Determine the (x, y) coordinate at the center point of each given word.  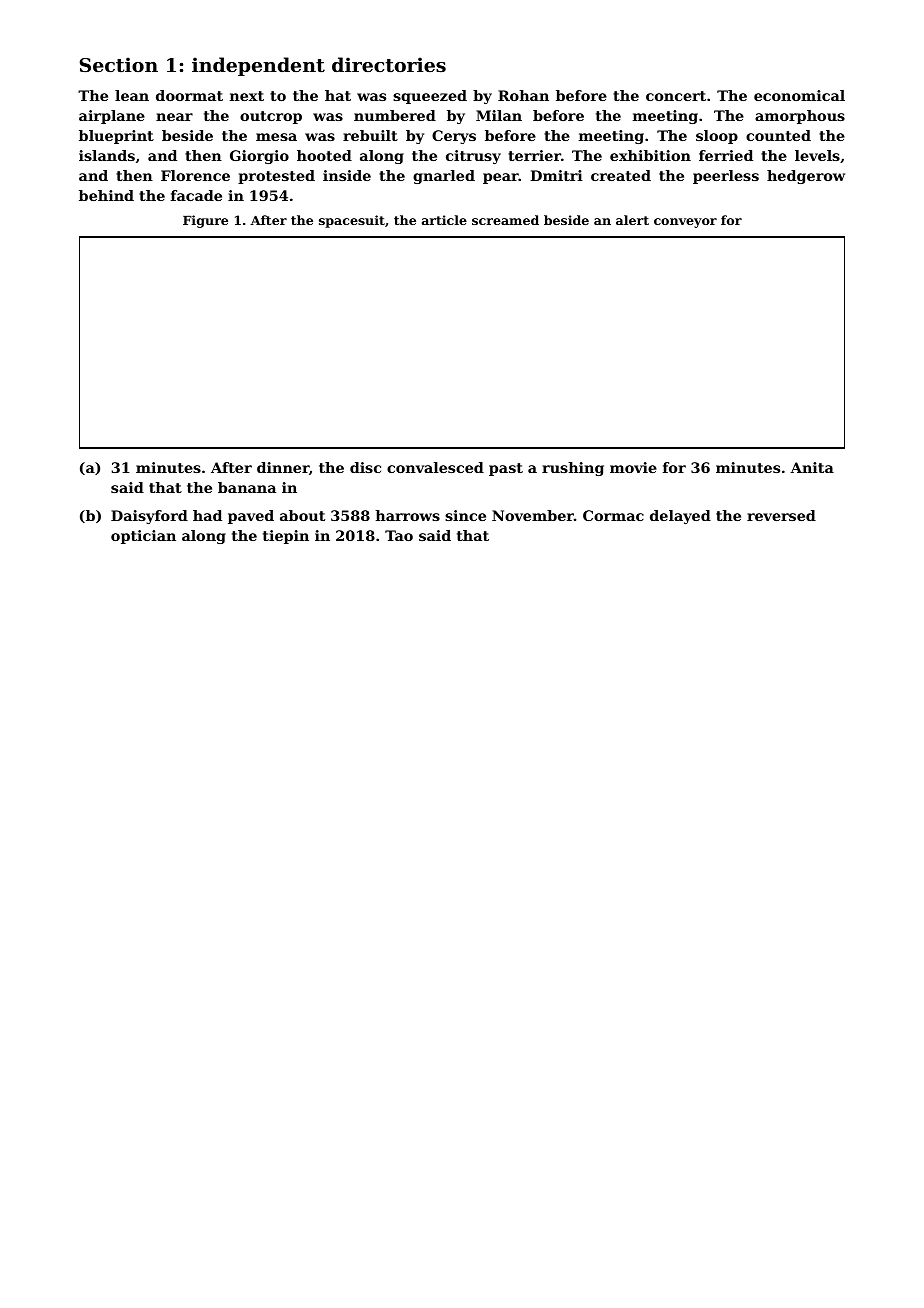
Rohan (523, 95)
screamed (505, 220)
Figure (205, 221)
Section (119, 65)
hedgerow (806, 177)
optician (143, 537)
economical (799, 95)
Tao (399, 535)
